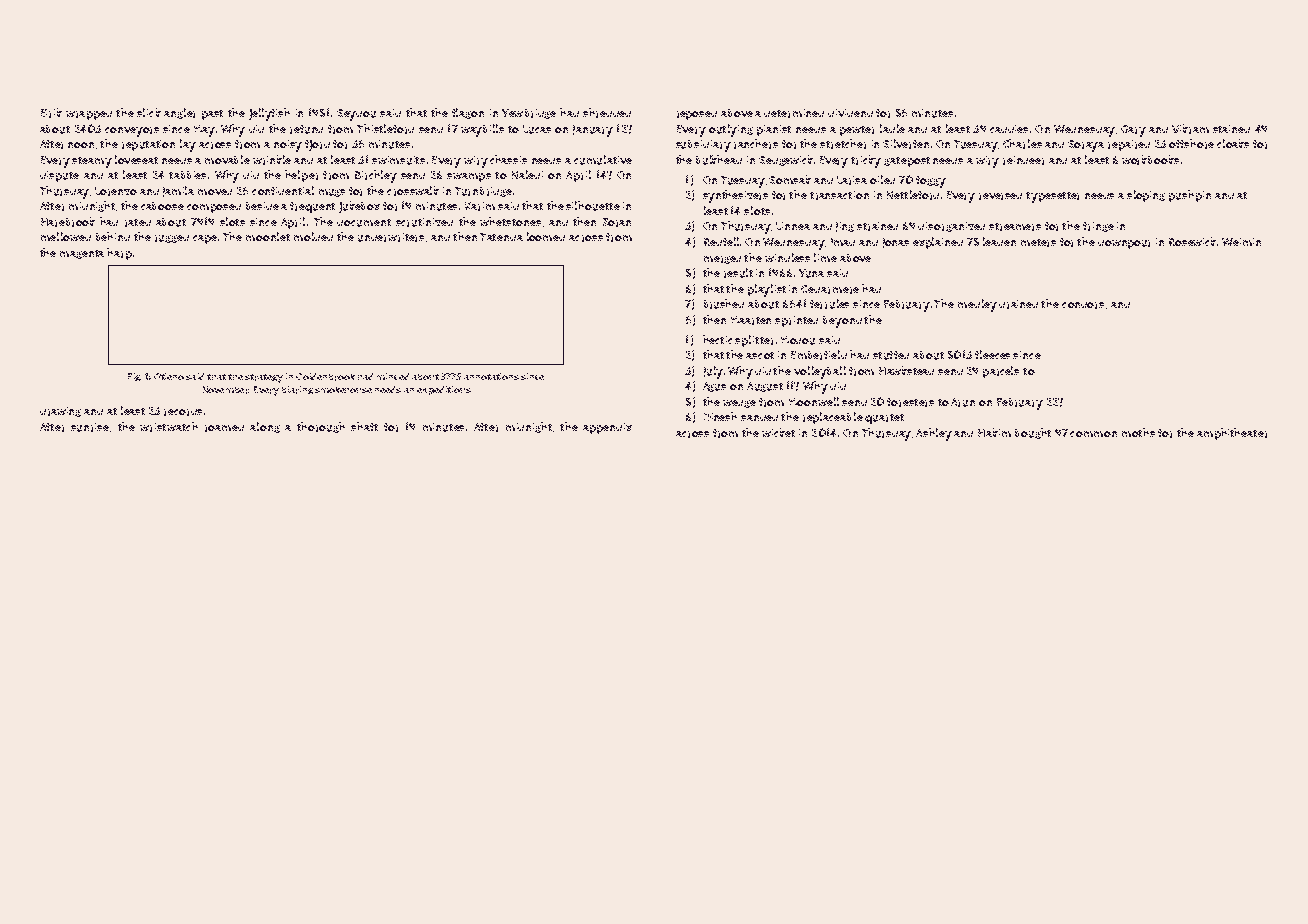  What do you see at coordinates (92, 162) in the page?
I see `steamy` at bounding box center [92, 162].
